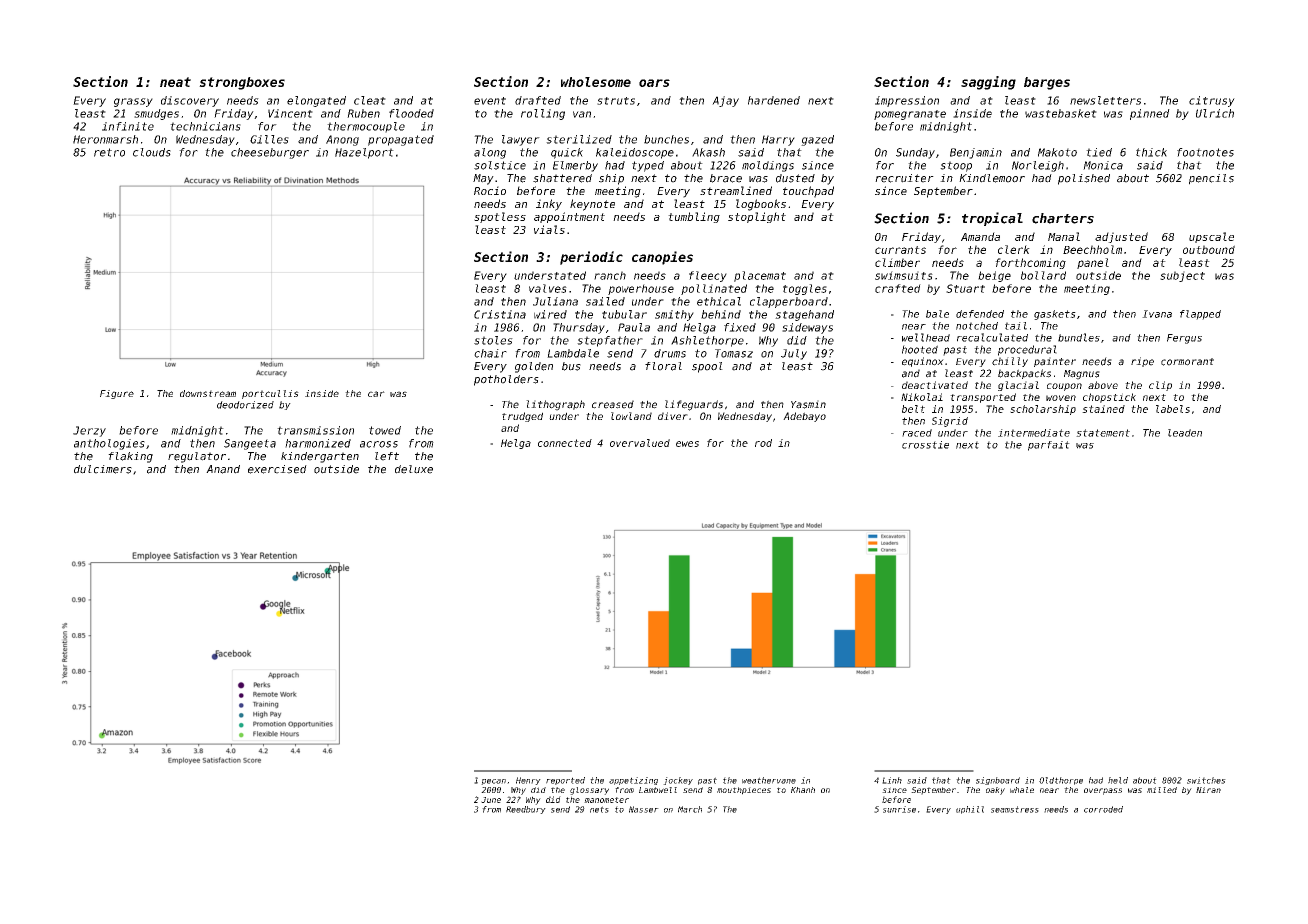 Image resolution: width=1308 pixels, height=924 pixels. What do you see at coordinates (804, 417) in the document?
I see `Adebayo` at bounding box center [804, 417].
